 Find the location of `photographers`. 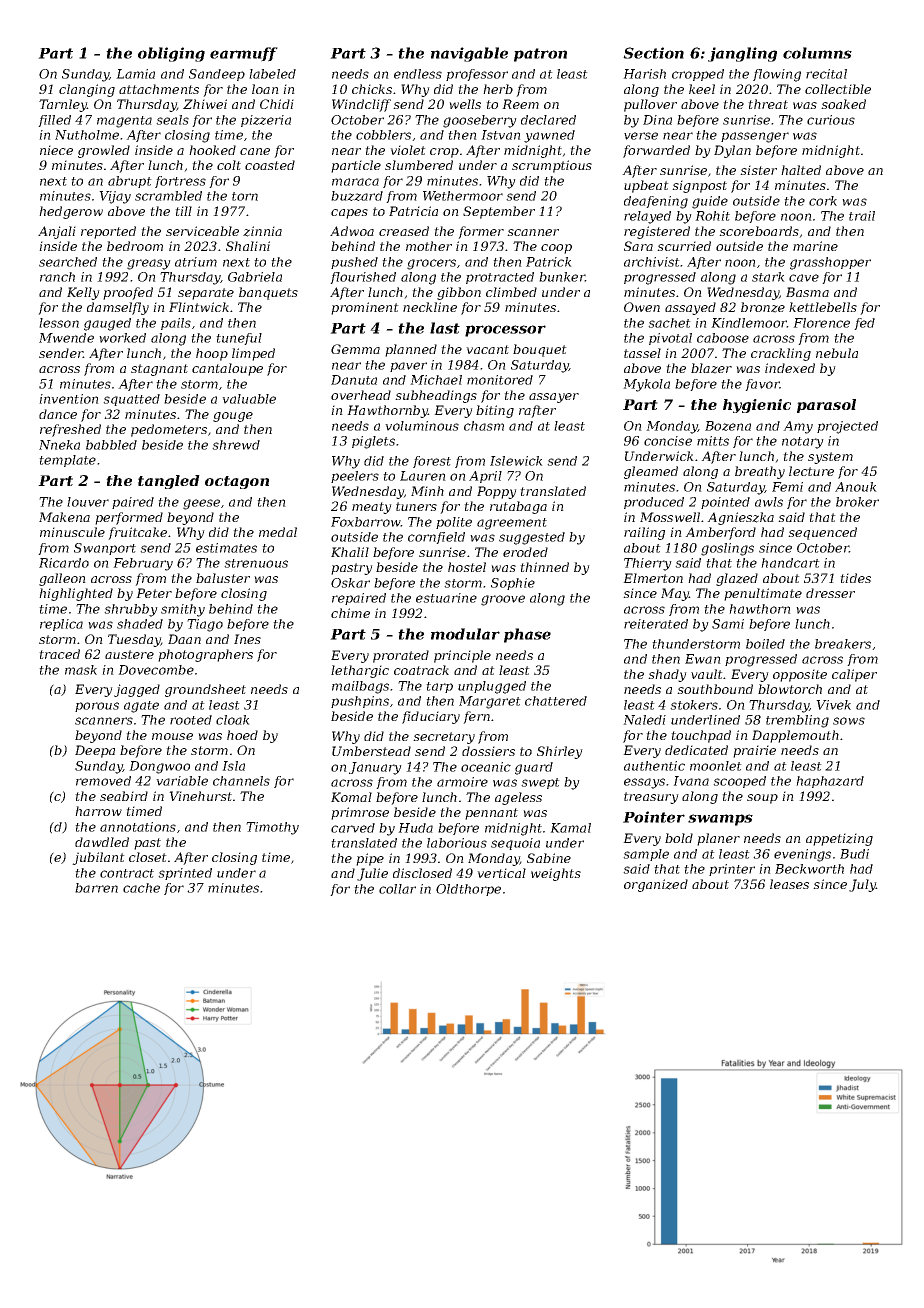

photographers is located at coordinates (205, 655).
